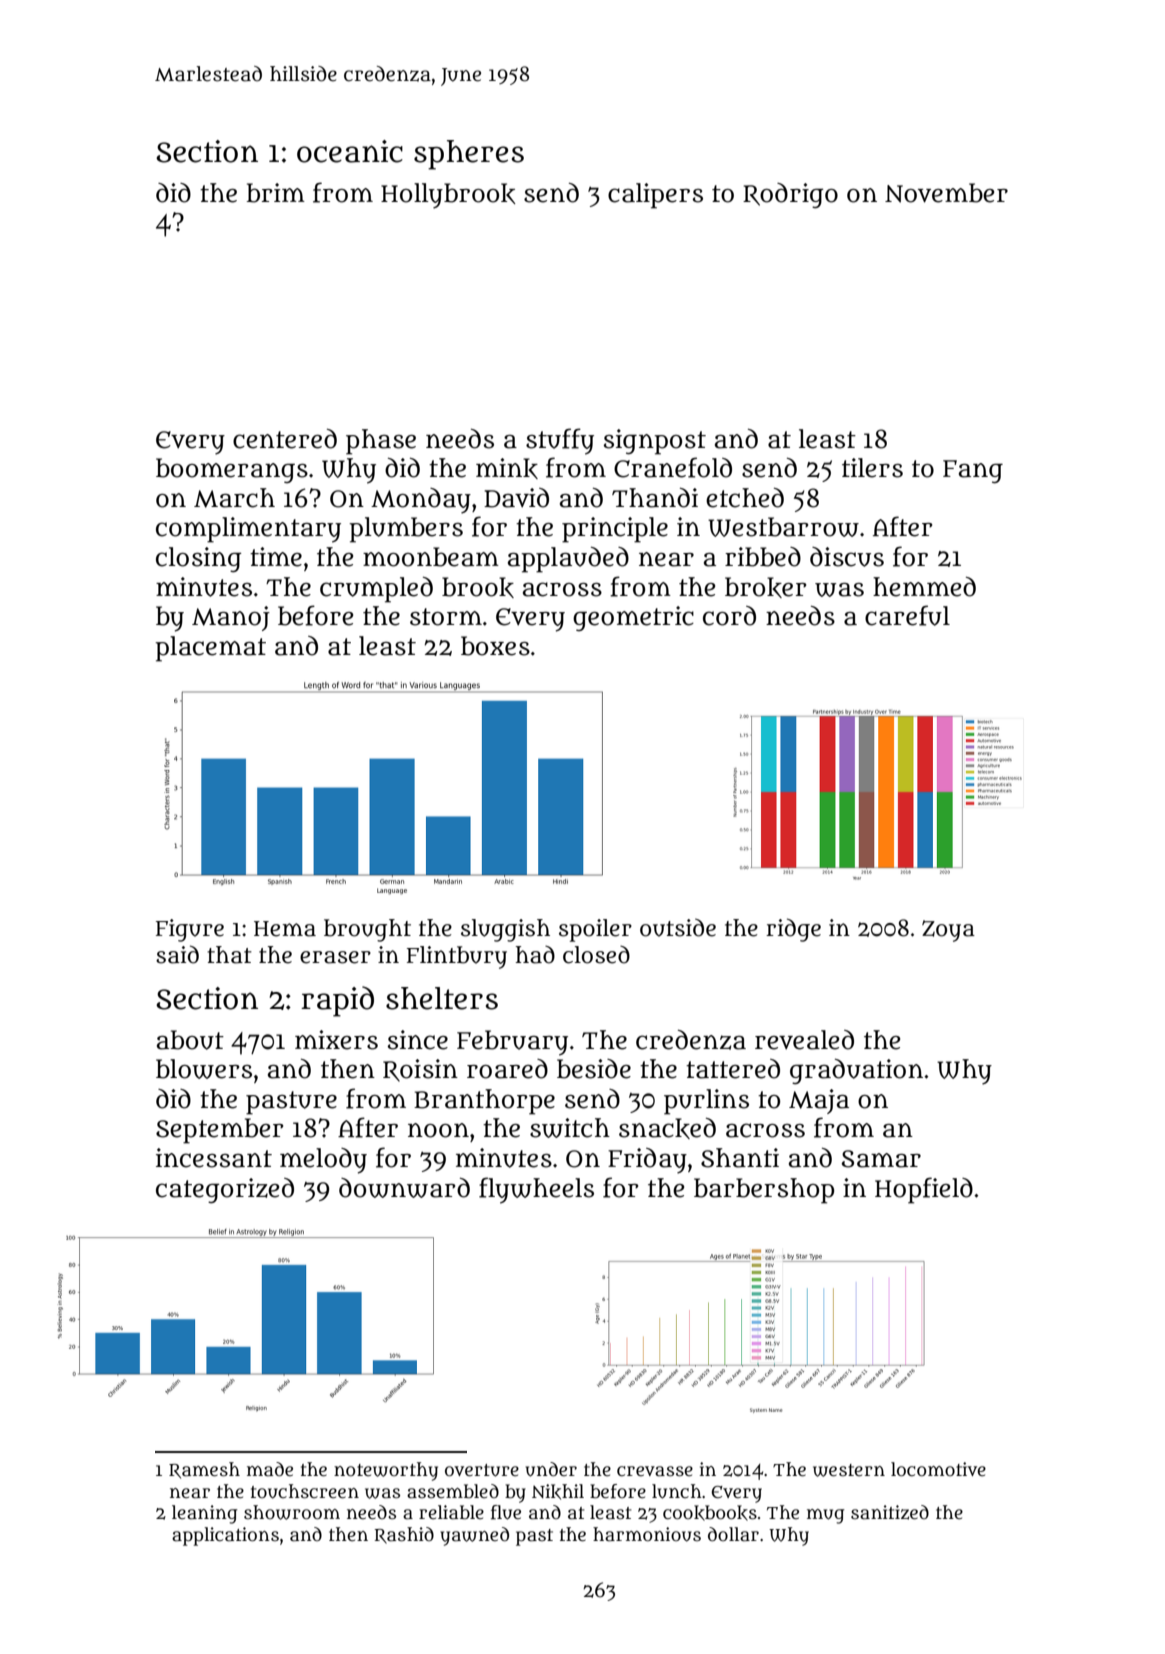 This page has height=1654, width=1165. I want to click on stuffy, so click(560, 441).
